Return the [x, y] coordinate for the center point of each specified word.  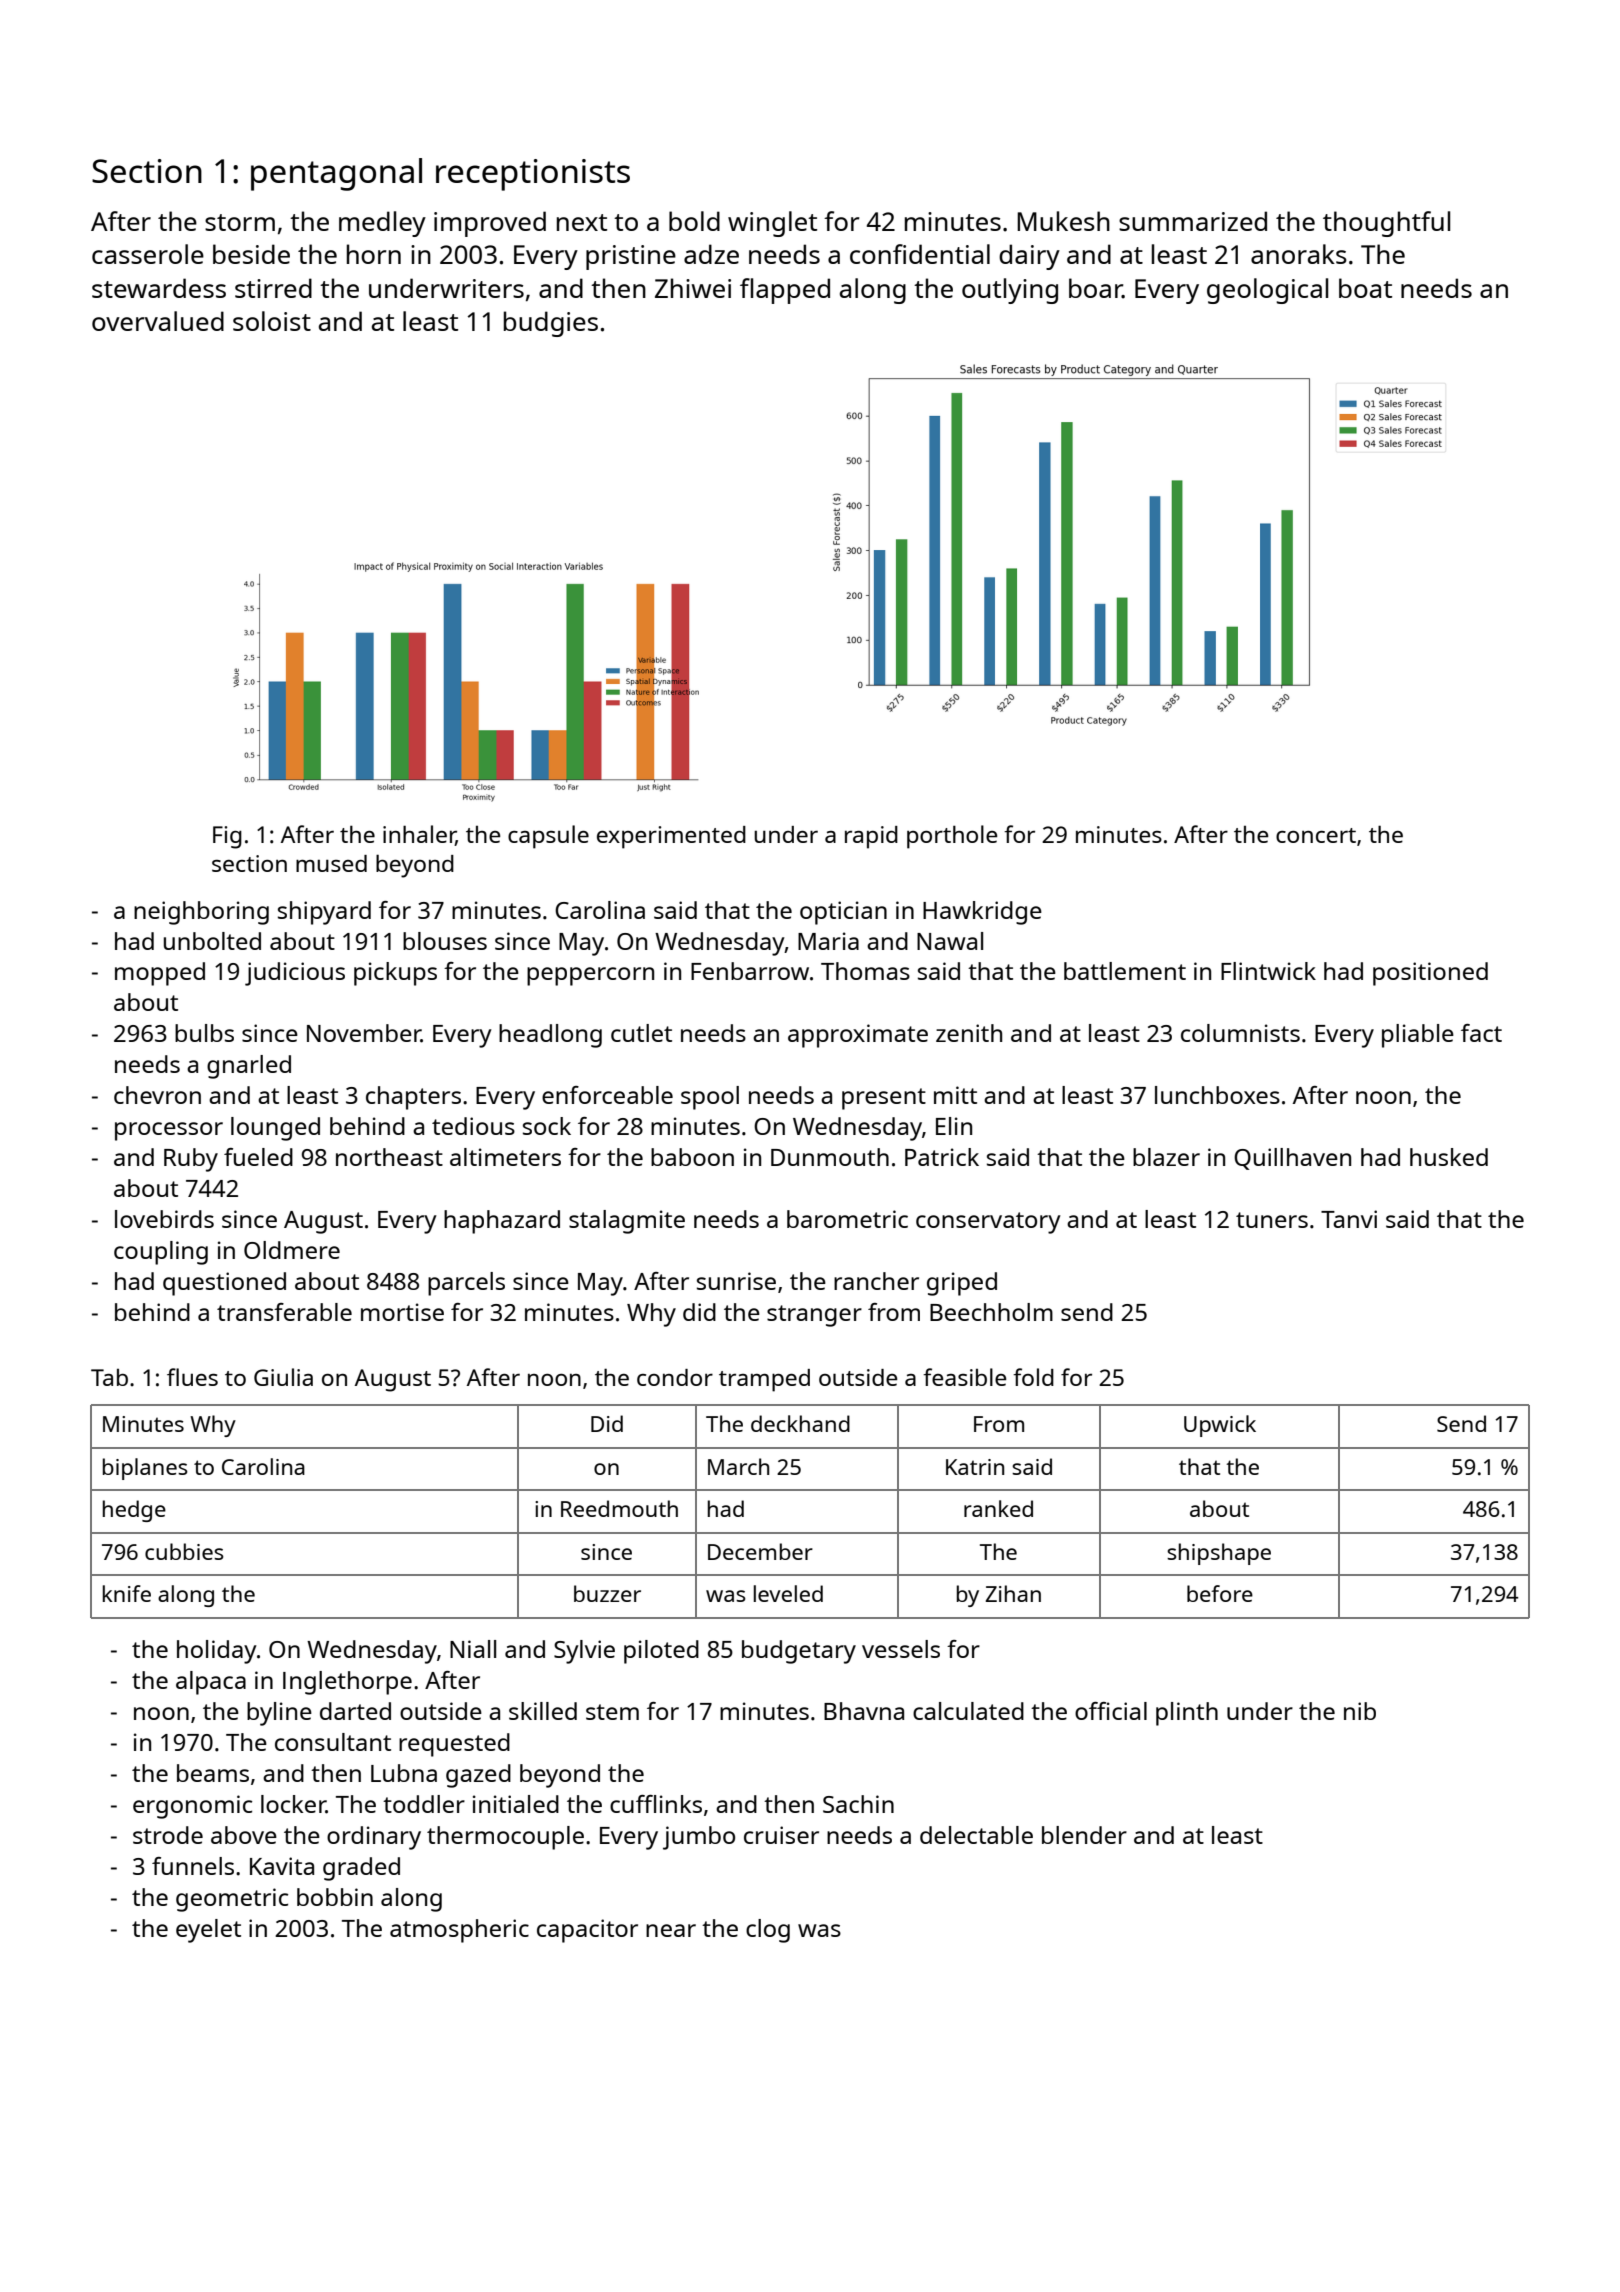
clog [768, 1931]
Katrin [975, 1467]
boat [1365, 288]
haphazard [502, 1222]
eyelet [208, 1931]
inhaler [419, 835]
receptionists [533, 175]
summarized [1193, 221]
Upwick [1220, 1426]
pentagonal [336, 174]
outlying [1010, 291]
